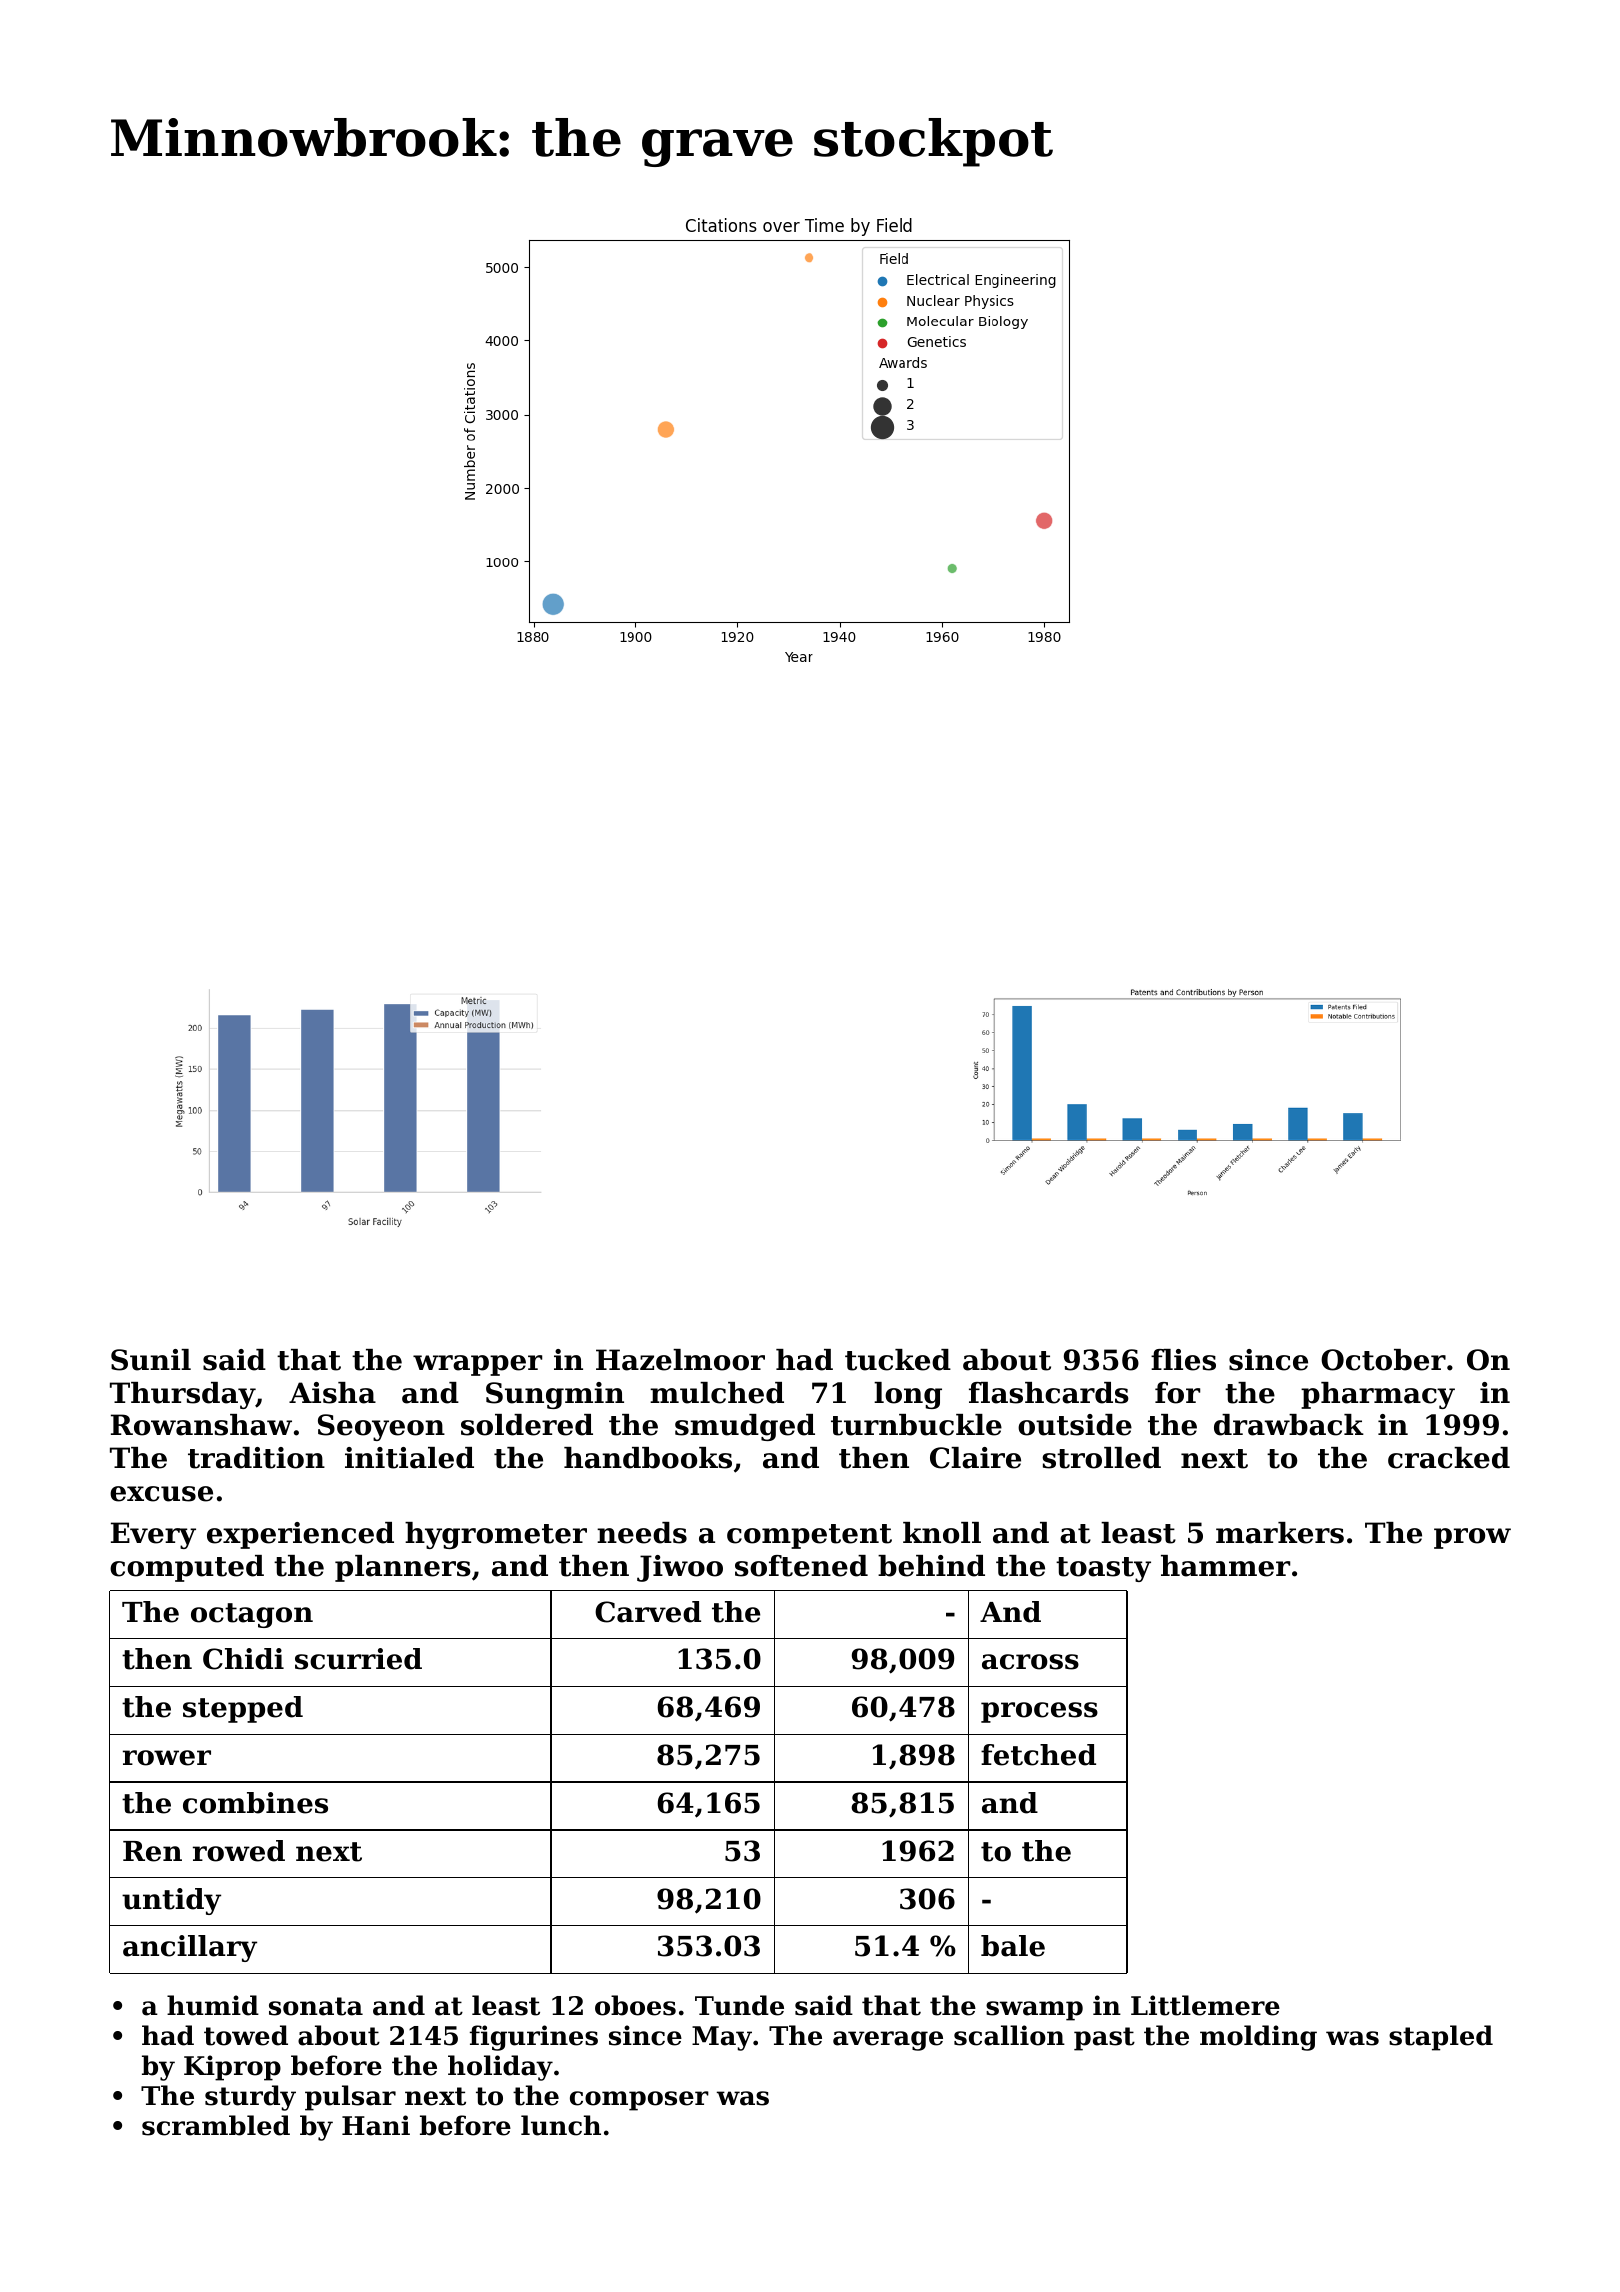 The width and height of the document is (1620, 2292). What do you see at coordinates (161, 1494) in the document?
I see `excuse` at bounding box center [161, 1494].
